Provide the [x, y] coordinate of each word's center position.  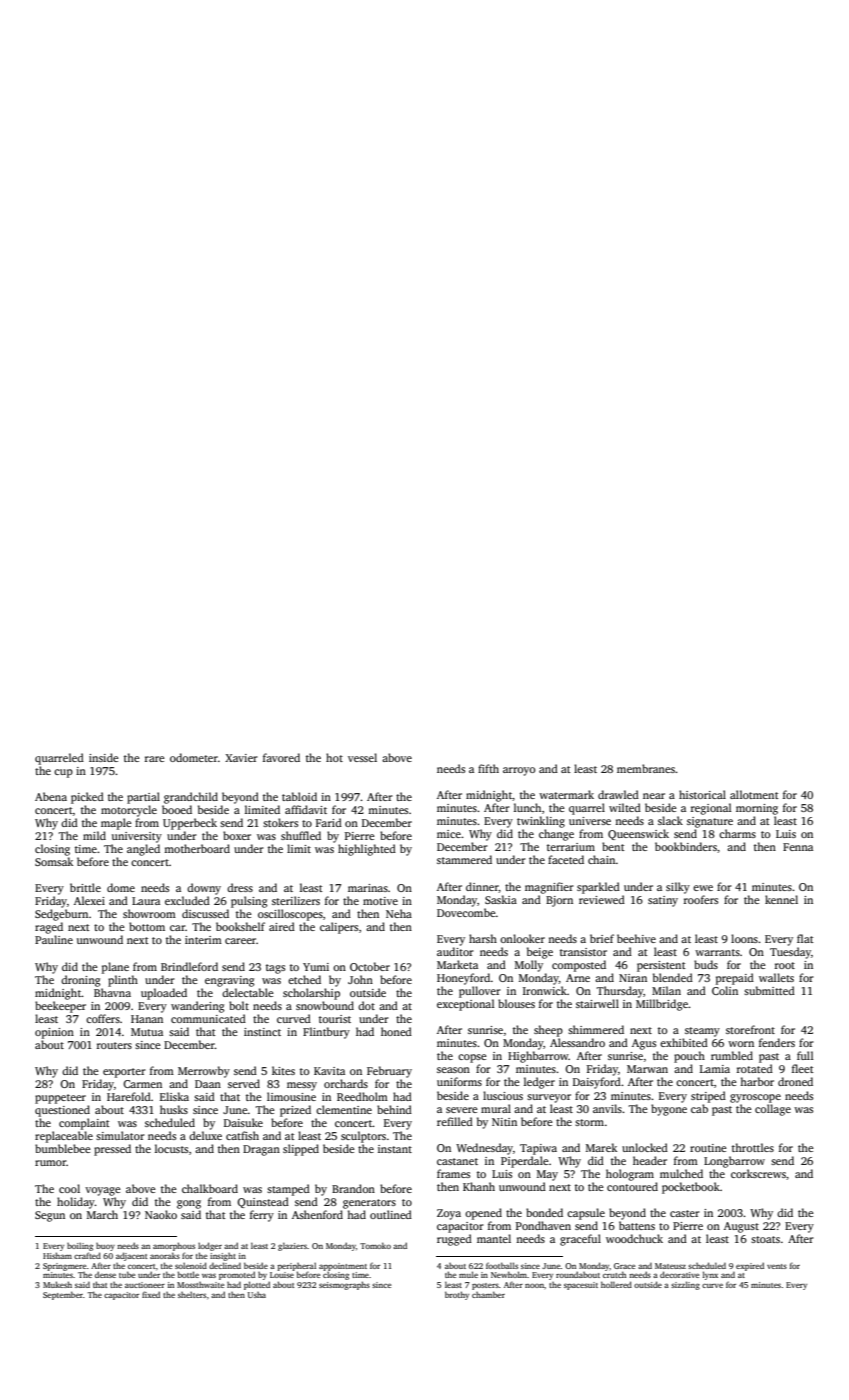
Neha [399, 913]
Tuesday [790, 953]
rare [155, 759]
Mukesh [57, 1284]
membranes [646, 768]
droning [80, 981]
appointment [343, 1267]
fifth [488, 768]
